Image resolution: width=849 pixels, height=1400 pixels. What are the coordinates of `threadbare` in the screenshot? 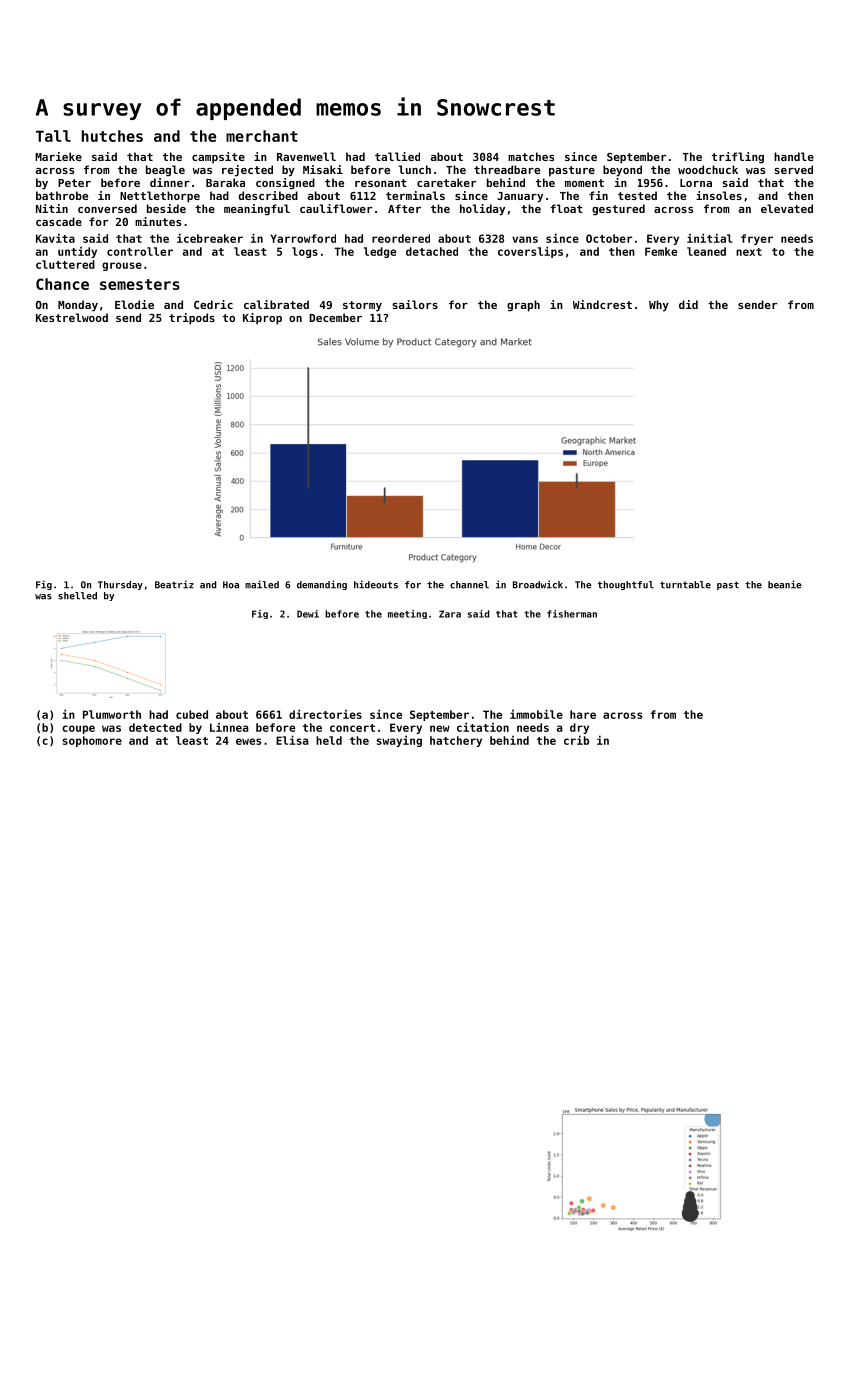 It's located at (507, 169).
